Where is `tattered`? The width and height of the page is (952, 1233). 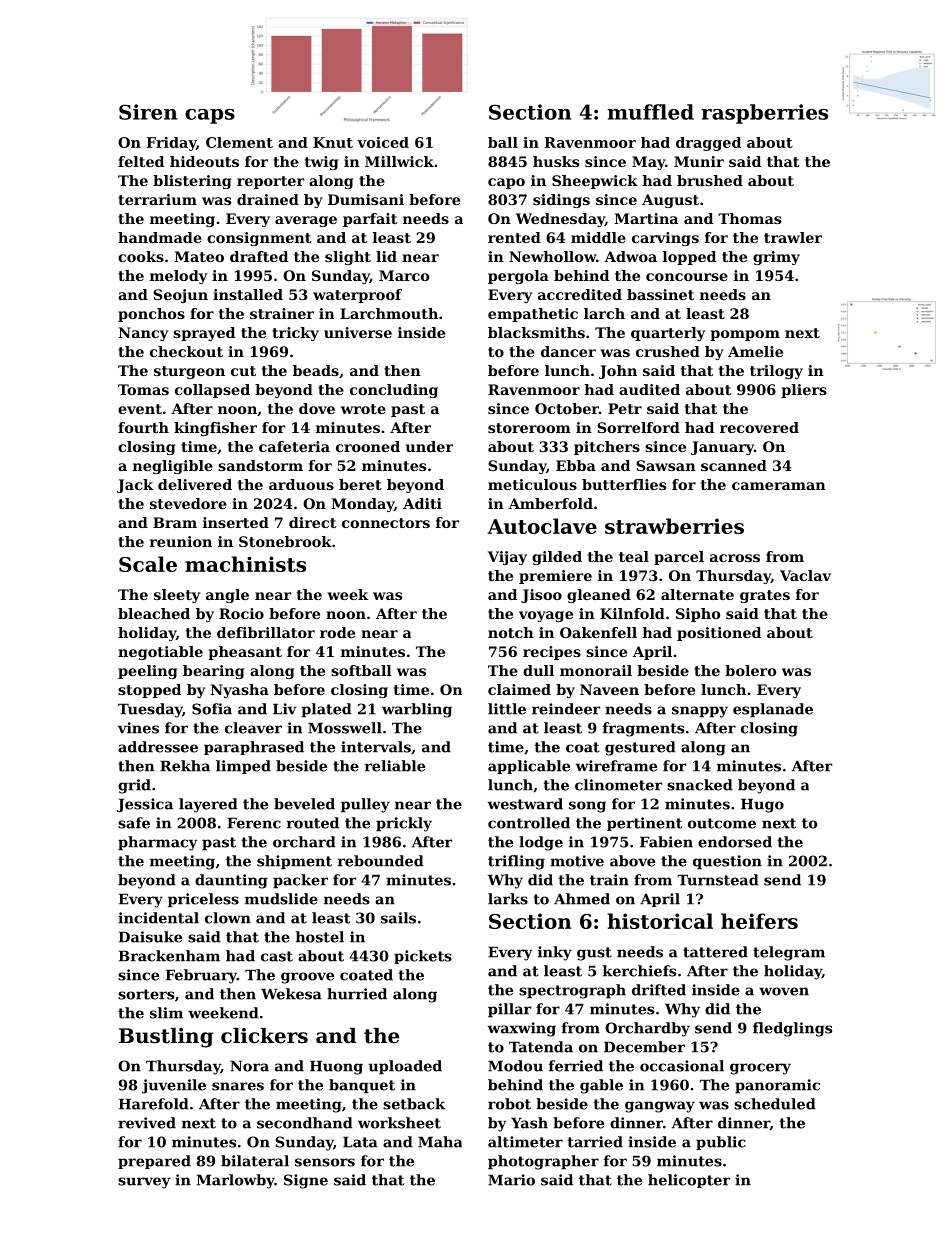 tattered is located at coordinates (715, 952).
